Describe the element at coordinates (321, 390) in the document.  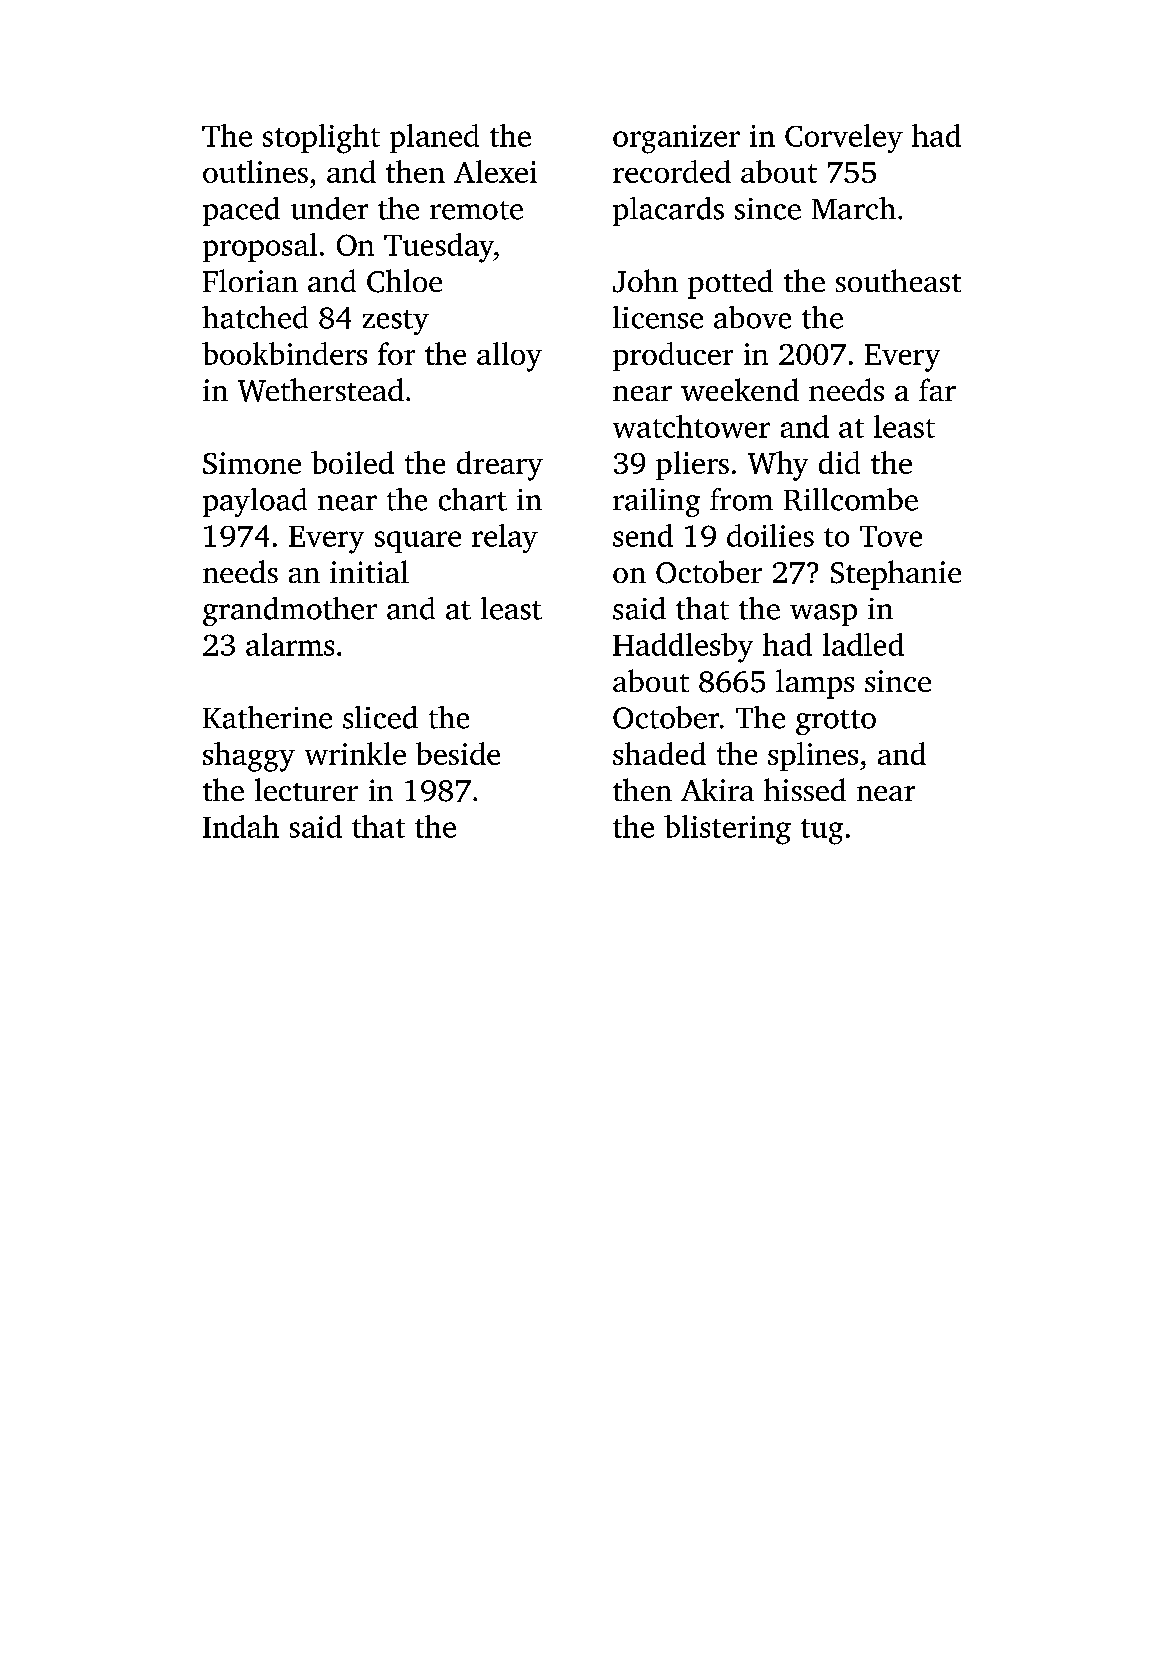
I see `Wetherstead` at that location.
